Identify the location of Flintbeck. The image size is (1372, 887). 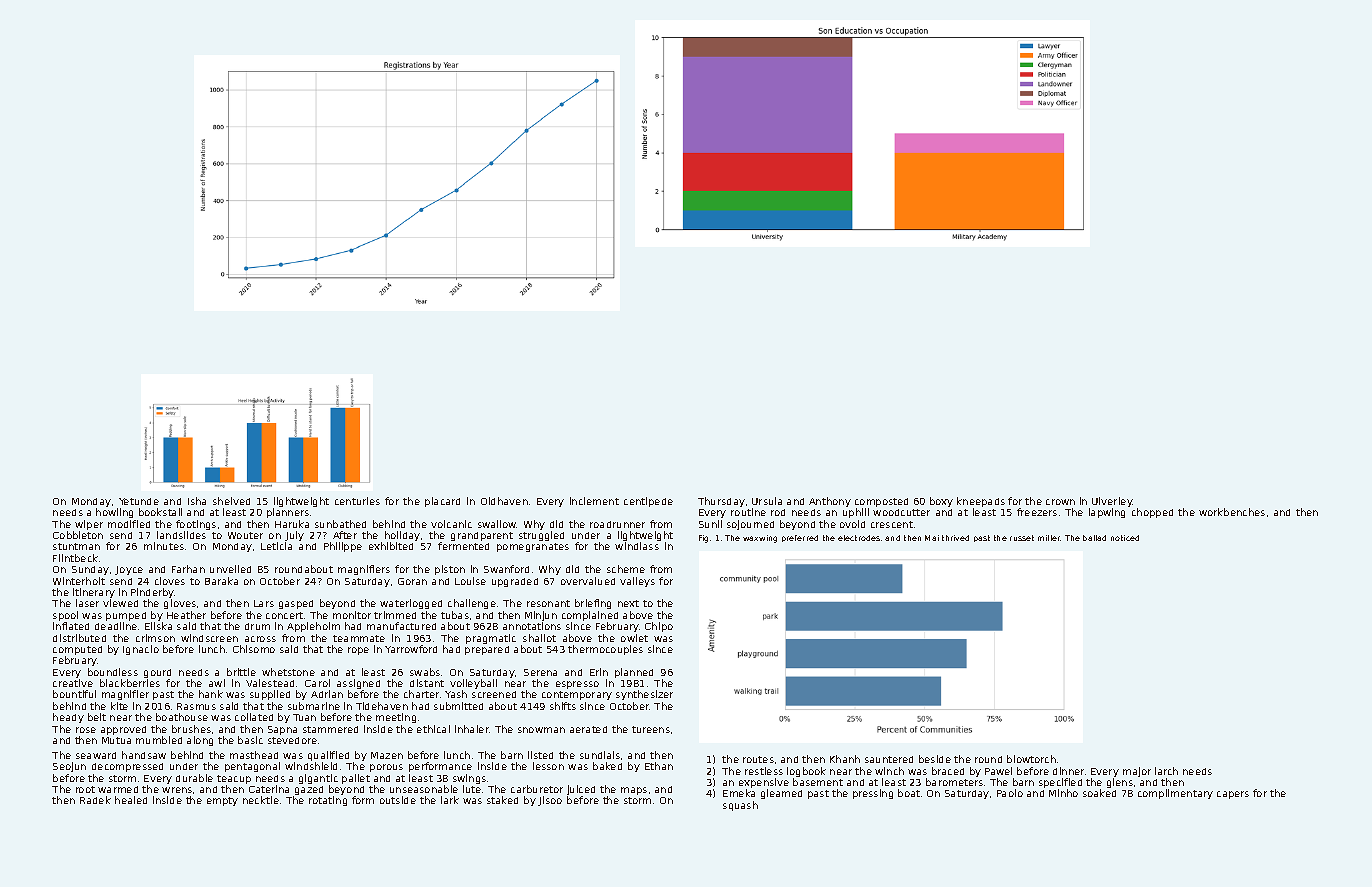
(75, 558).
